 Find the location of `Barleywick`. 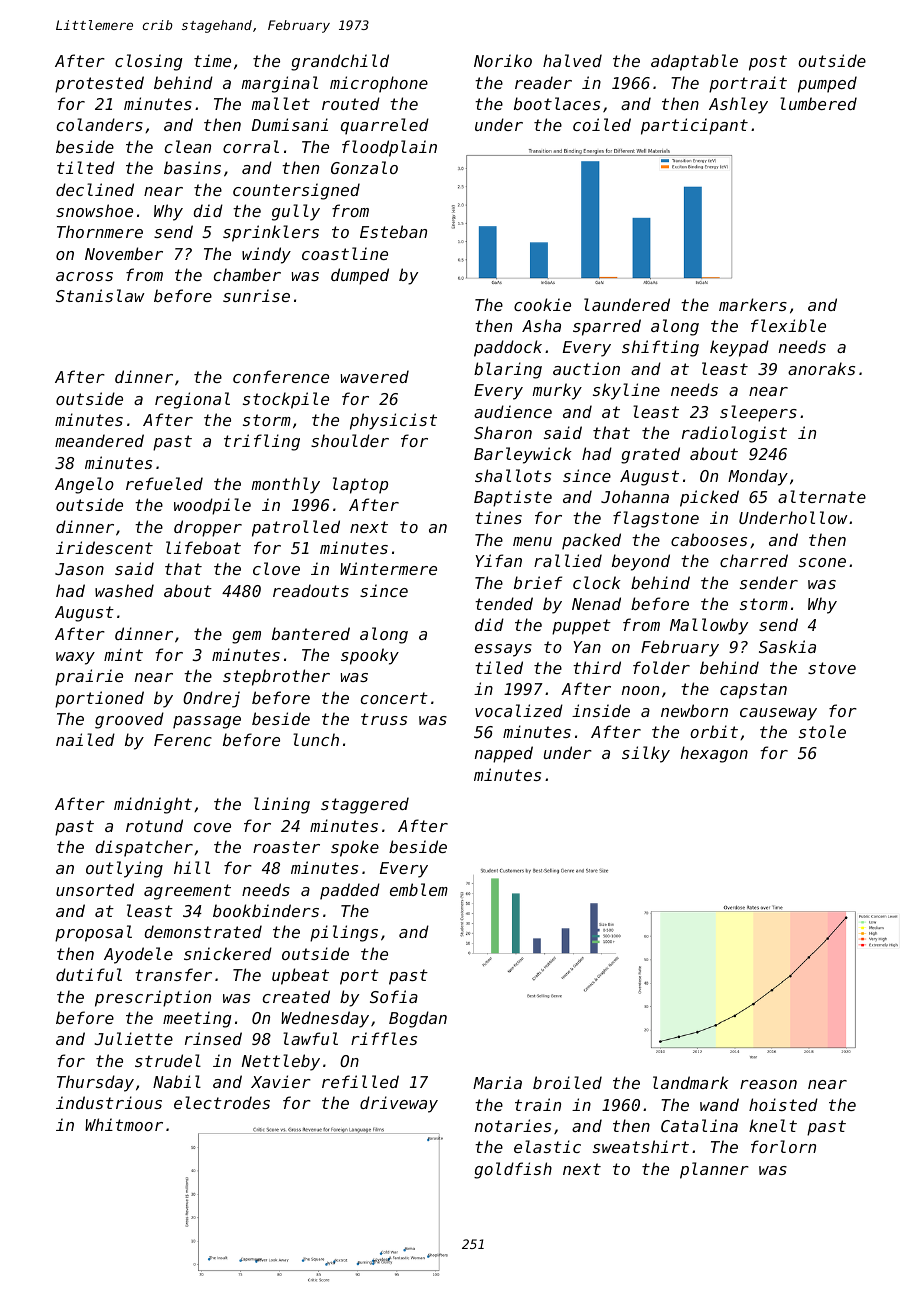

Barleywick is located at coordinates (523, 455).
